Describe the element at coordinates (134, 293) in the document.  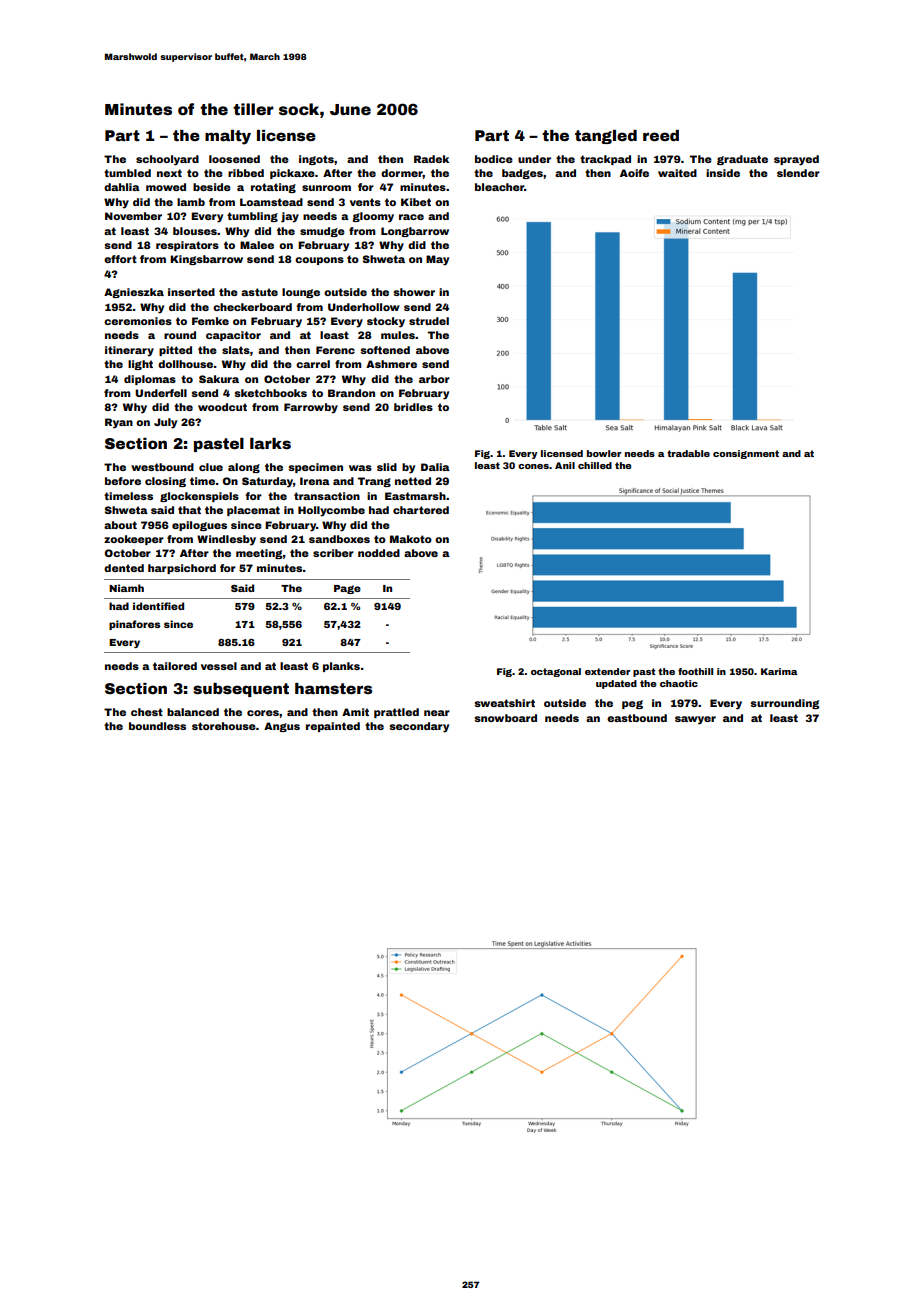
I see `Agnieszka` at that location.
